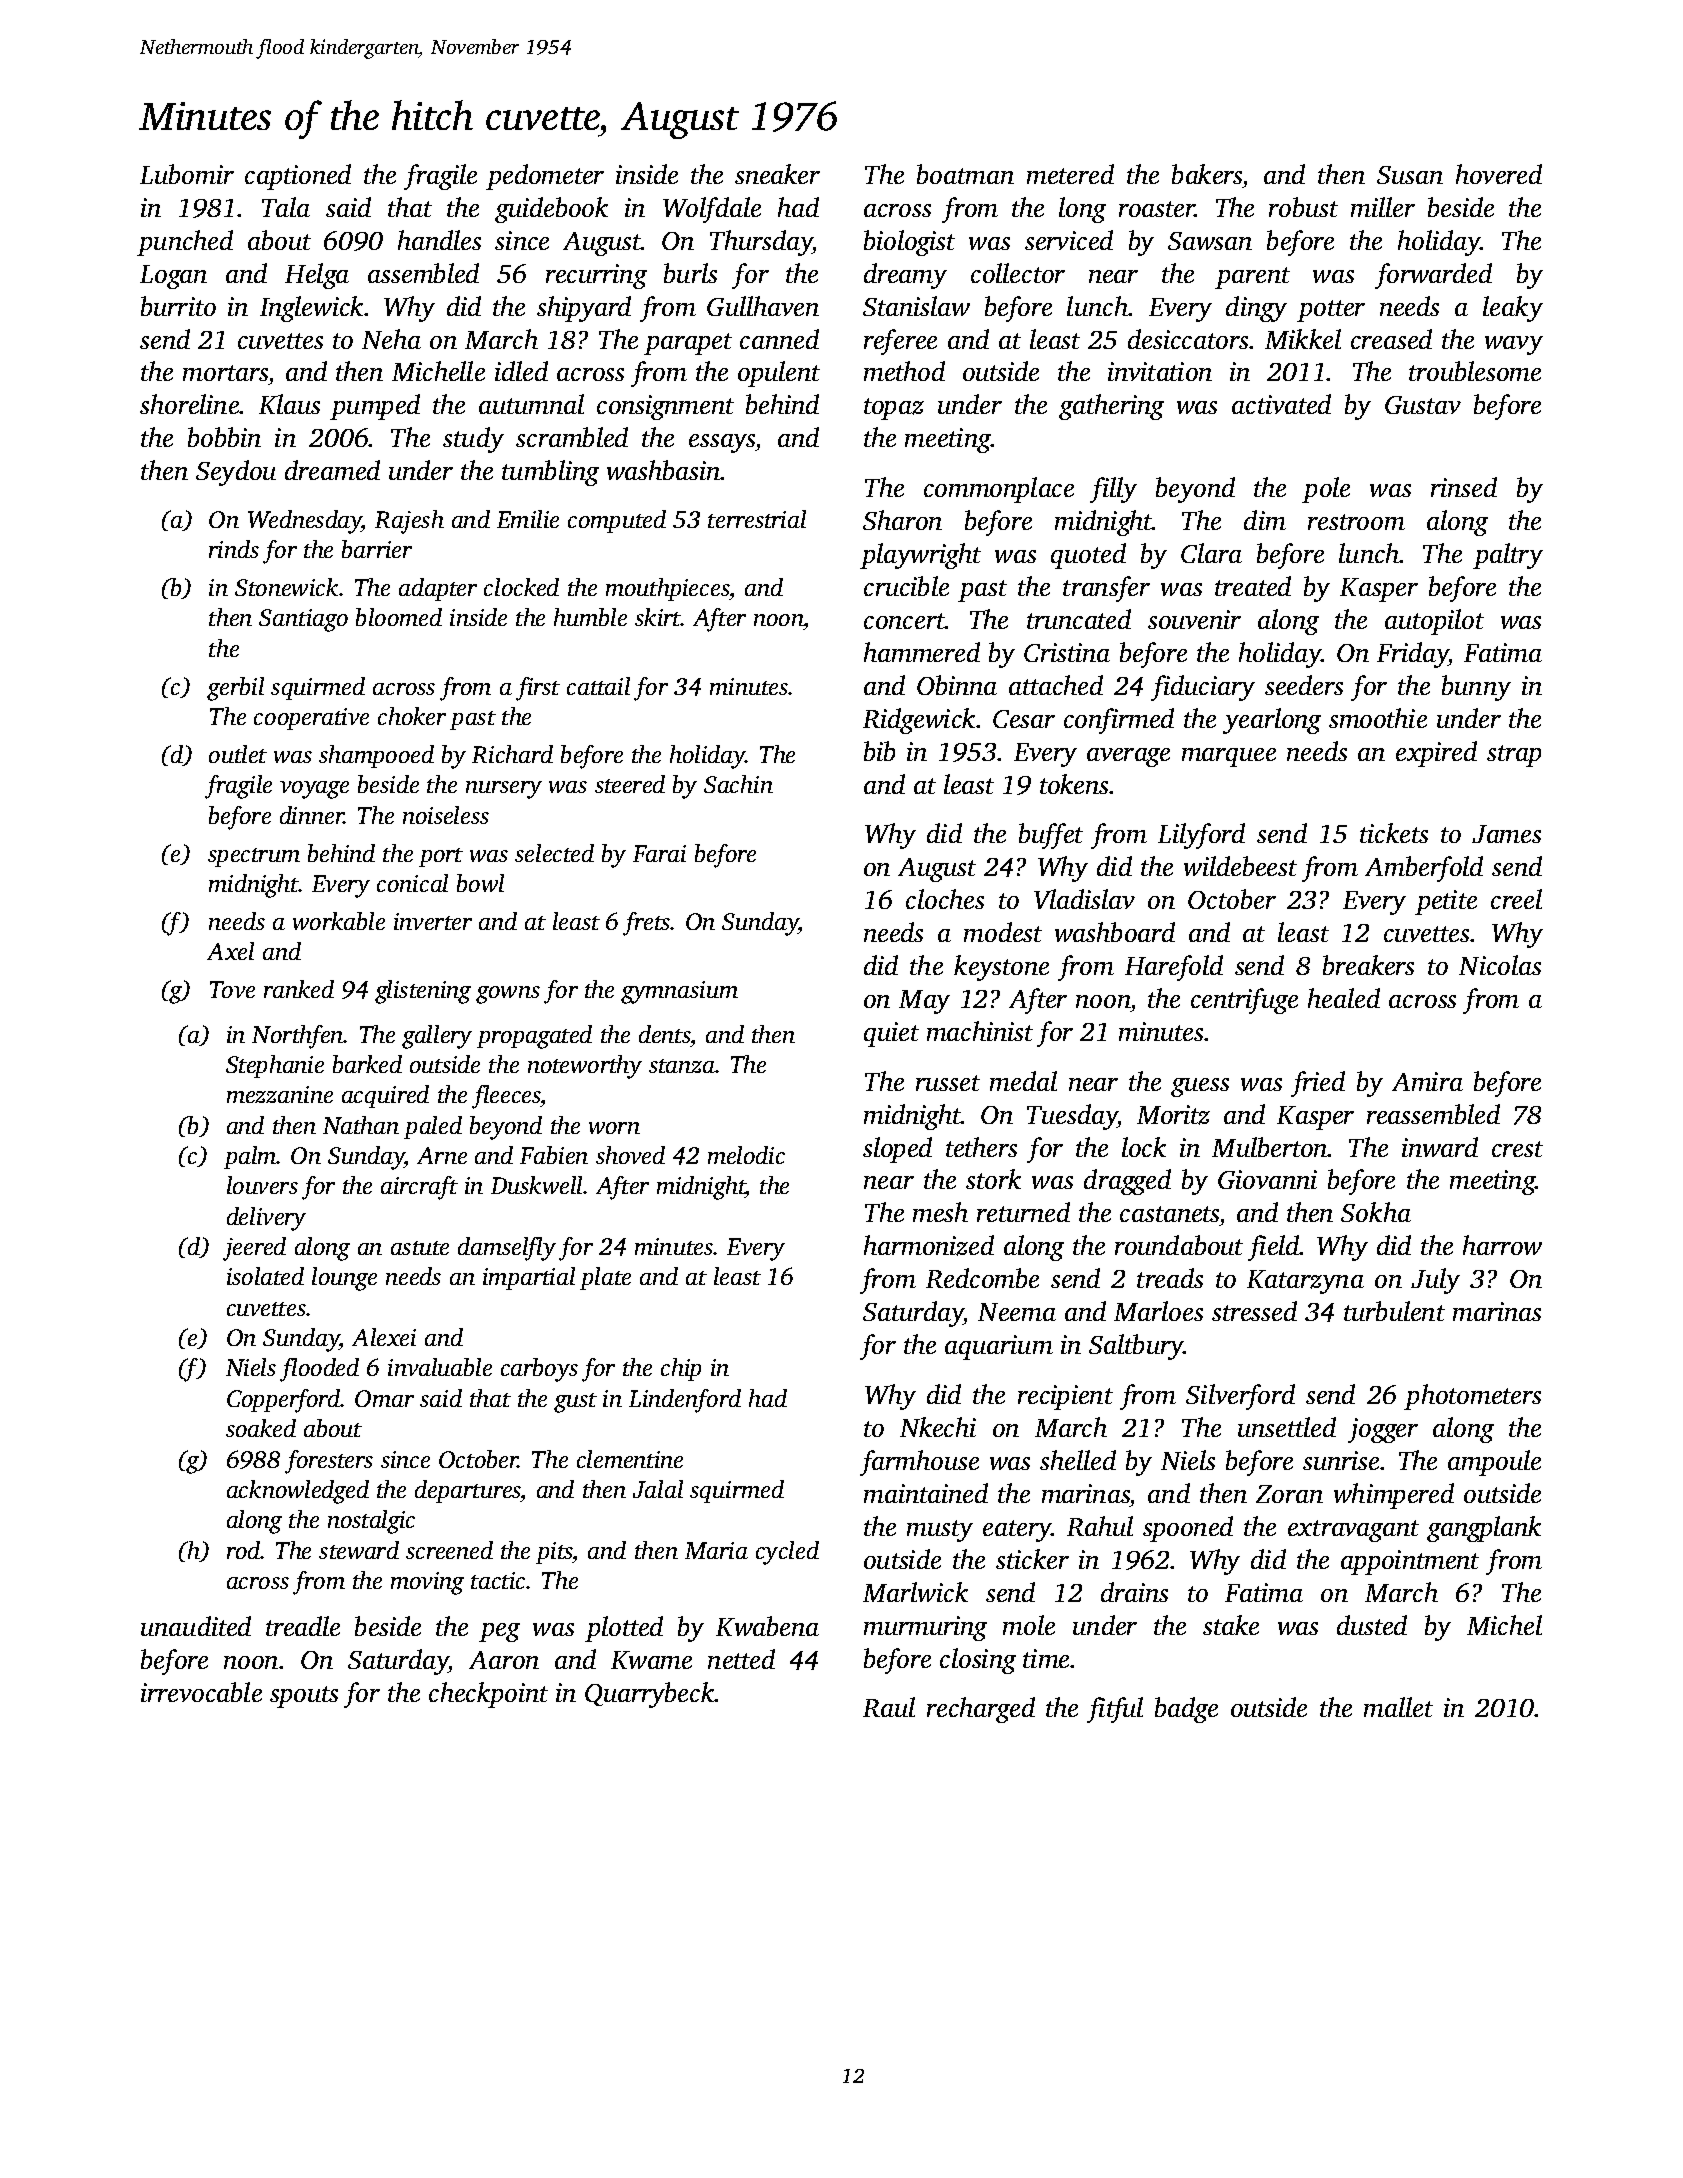 This image has width=1683, height=2178. What do you see at coordinates (201, 1692) in the image?
I see `irrevocable` at bounding box center [201, 1692].
